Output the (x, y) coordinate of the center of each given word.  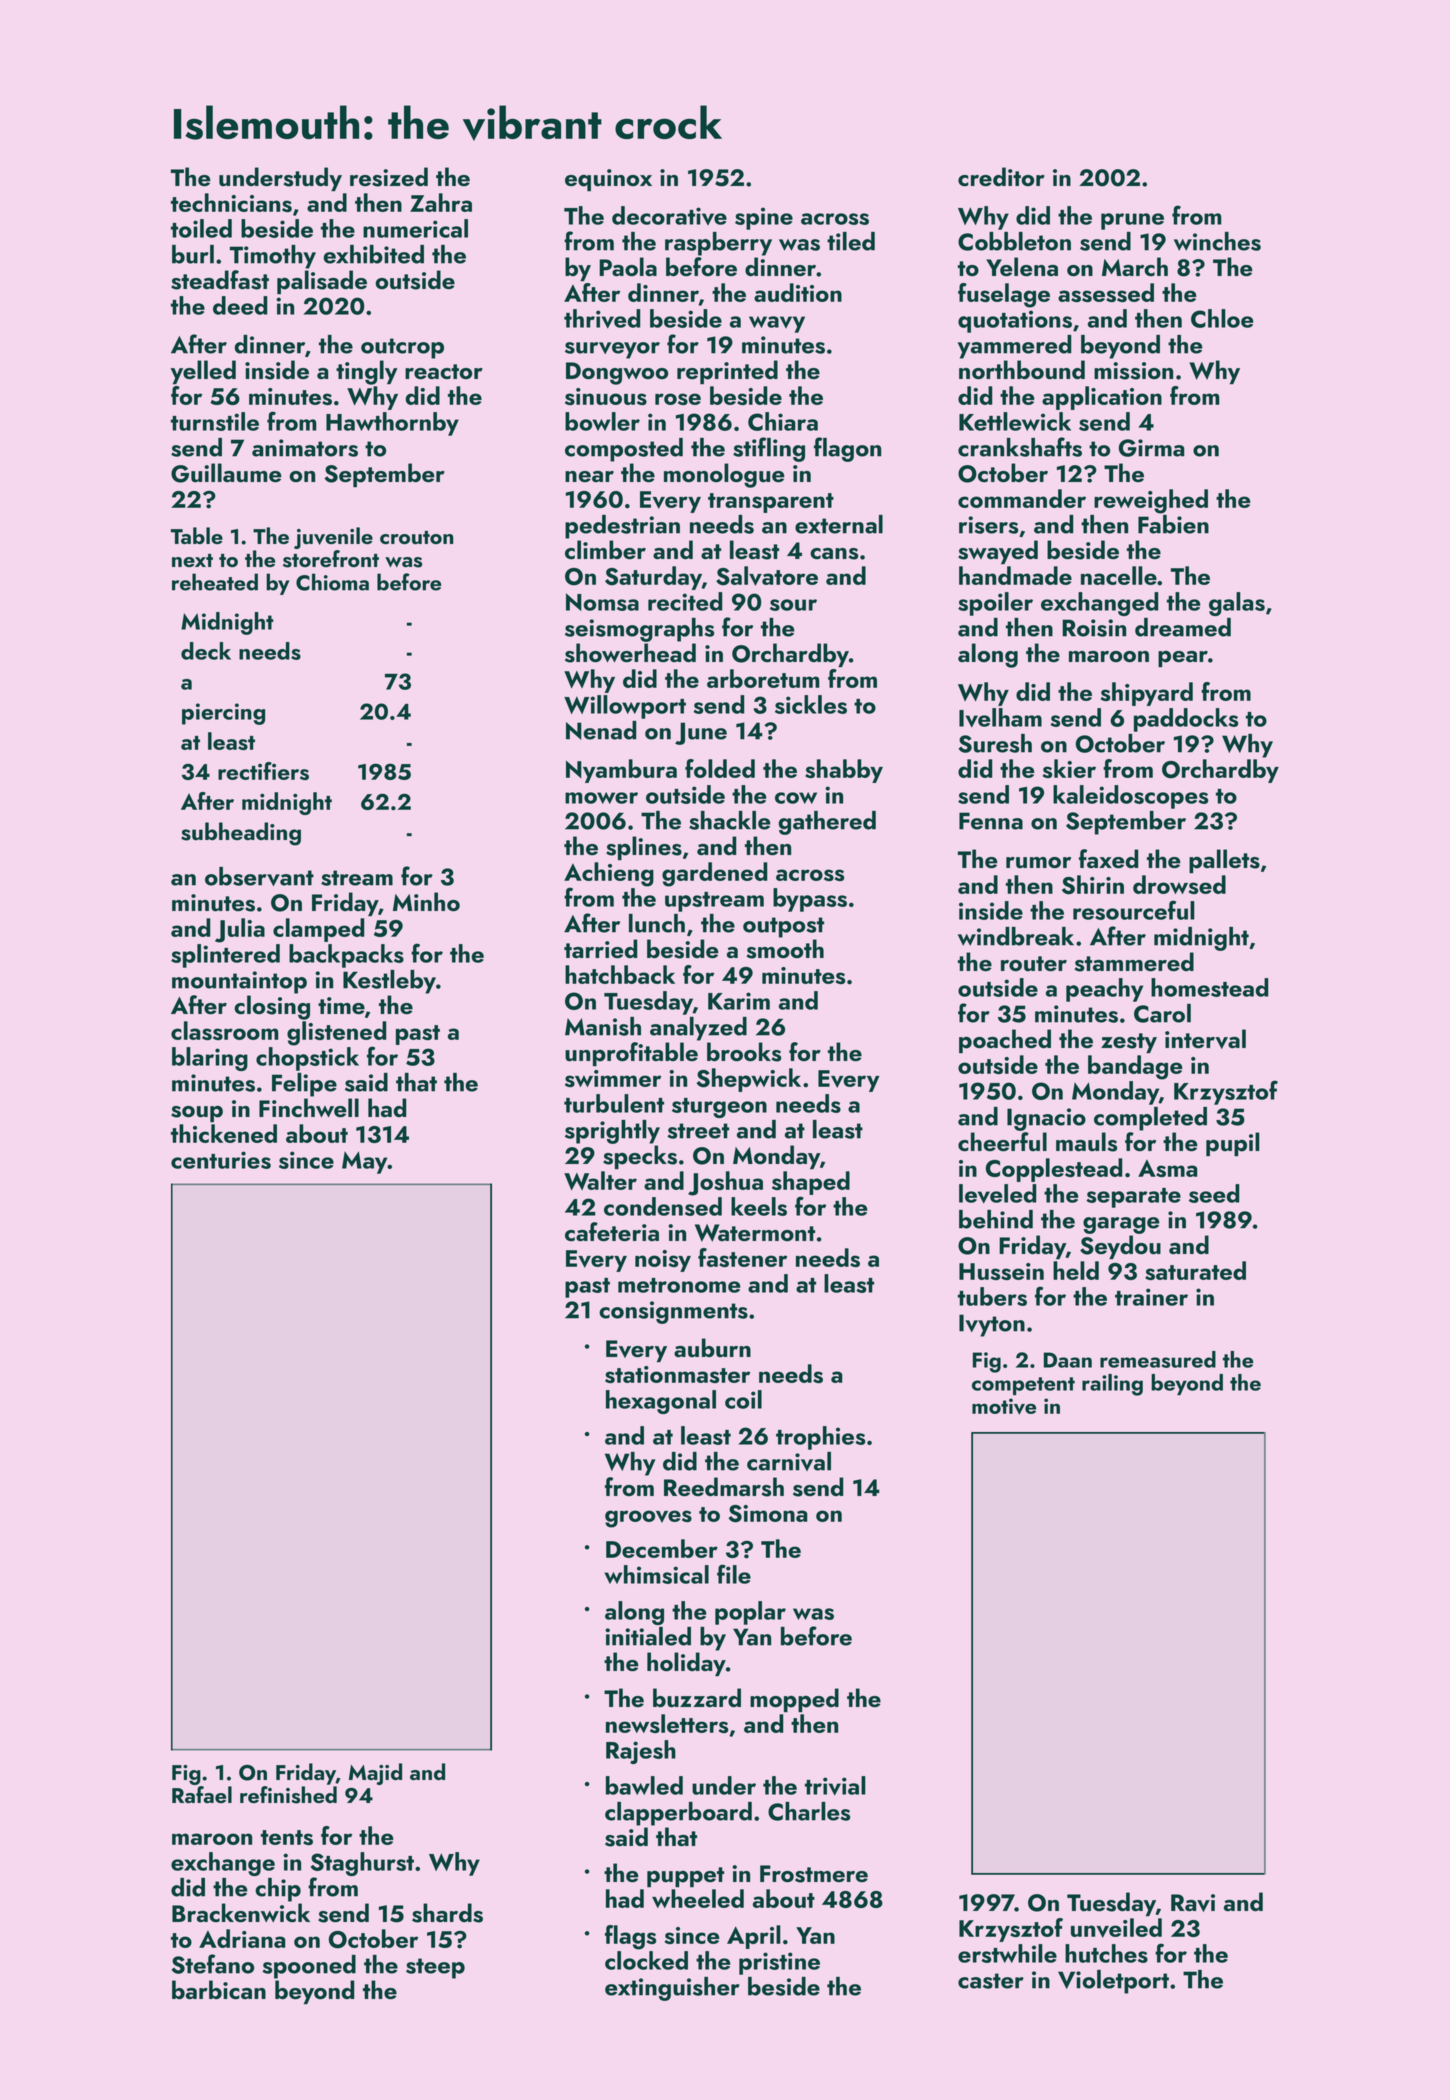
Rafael (202, 1794)
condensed (663, 1206)
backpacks (346, 956)
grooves (648, 1519)
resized (389, 177)
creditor (1001, 177)
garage (1121, 1225)
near (589, 476)
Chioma (332, 582)
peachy (1104, 990)
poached (1005, 1041)
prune (1132, 221)
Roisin (1094, 628)
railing (1112, 1385)
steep (435, 1968)
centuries (221, 1160)
